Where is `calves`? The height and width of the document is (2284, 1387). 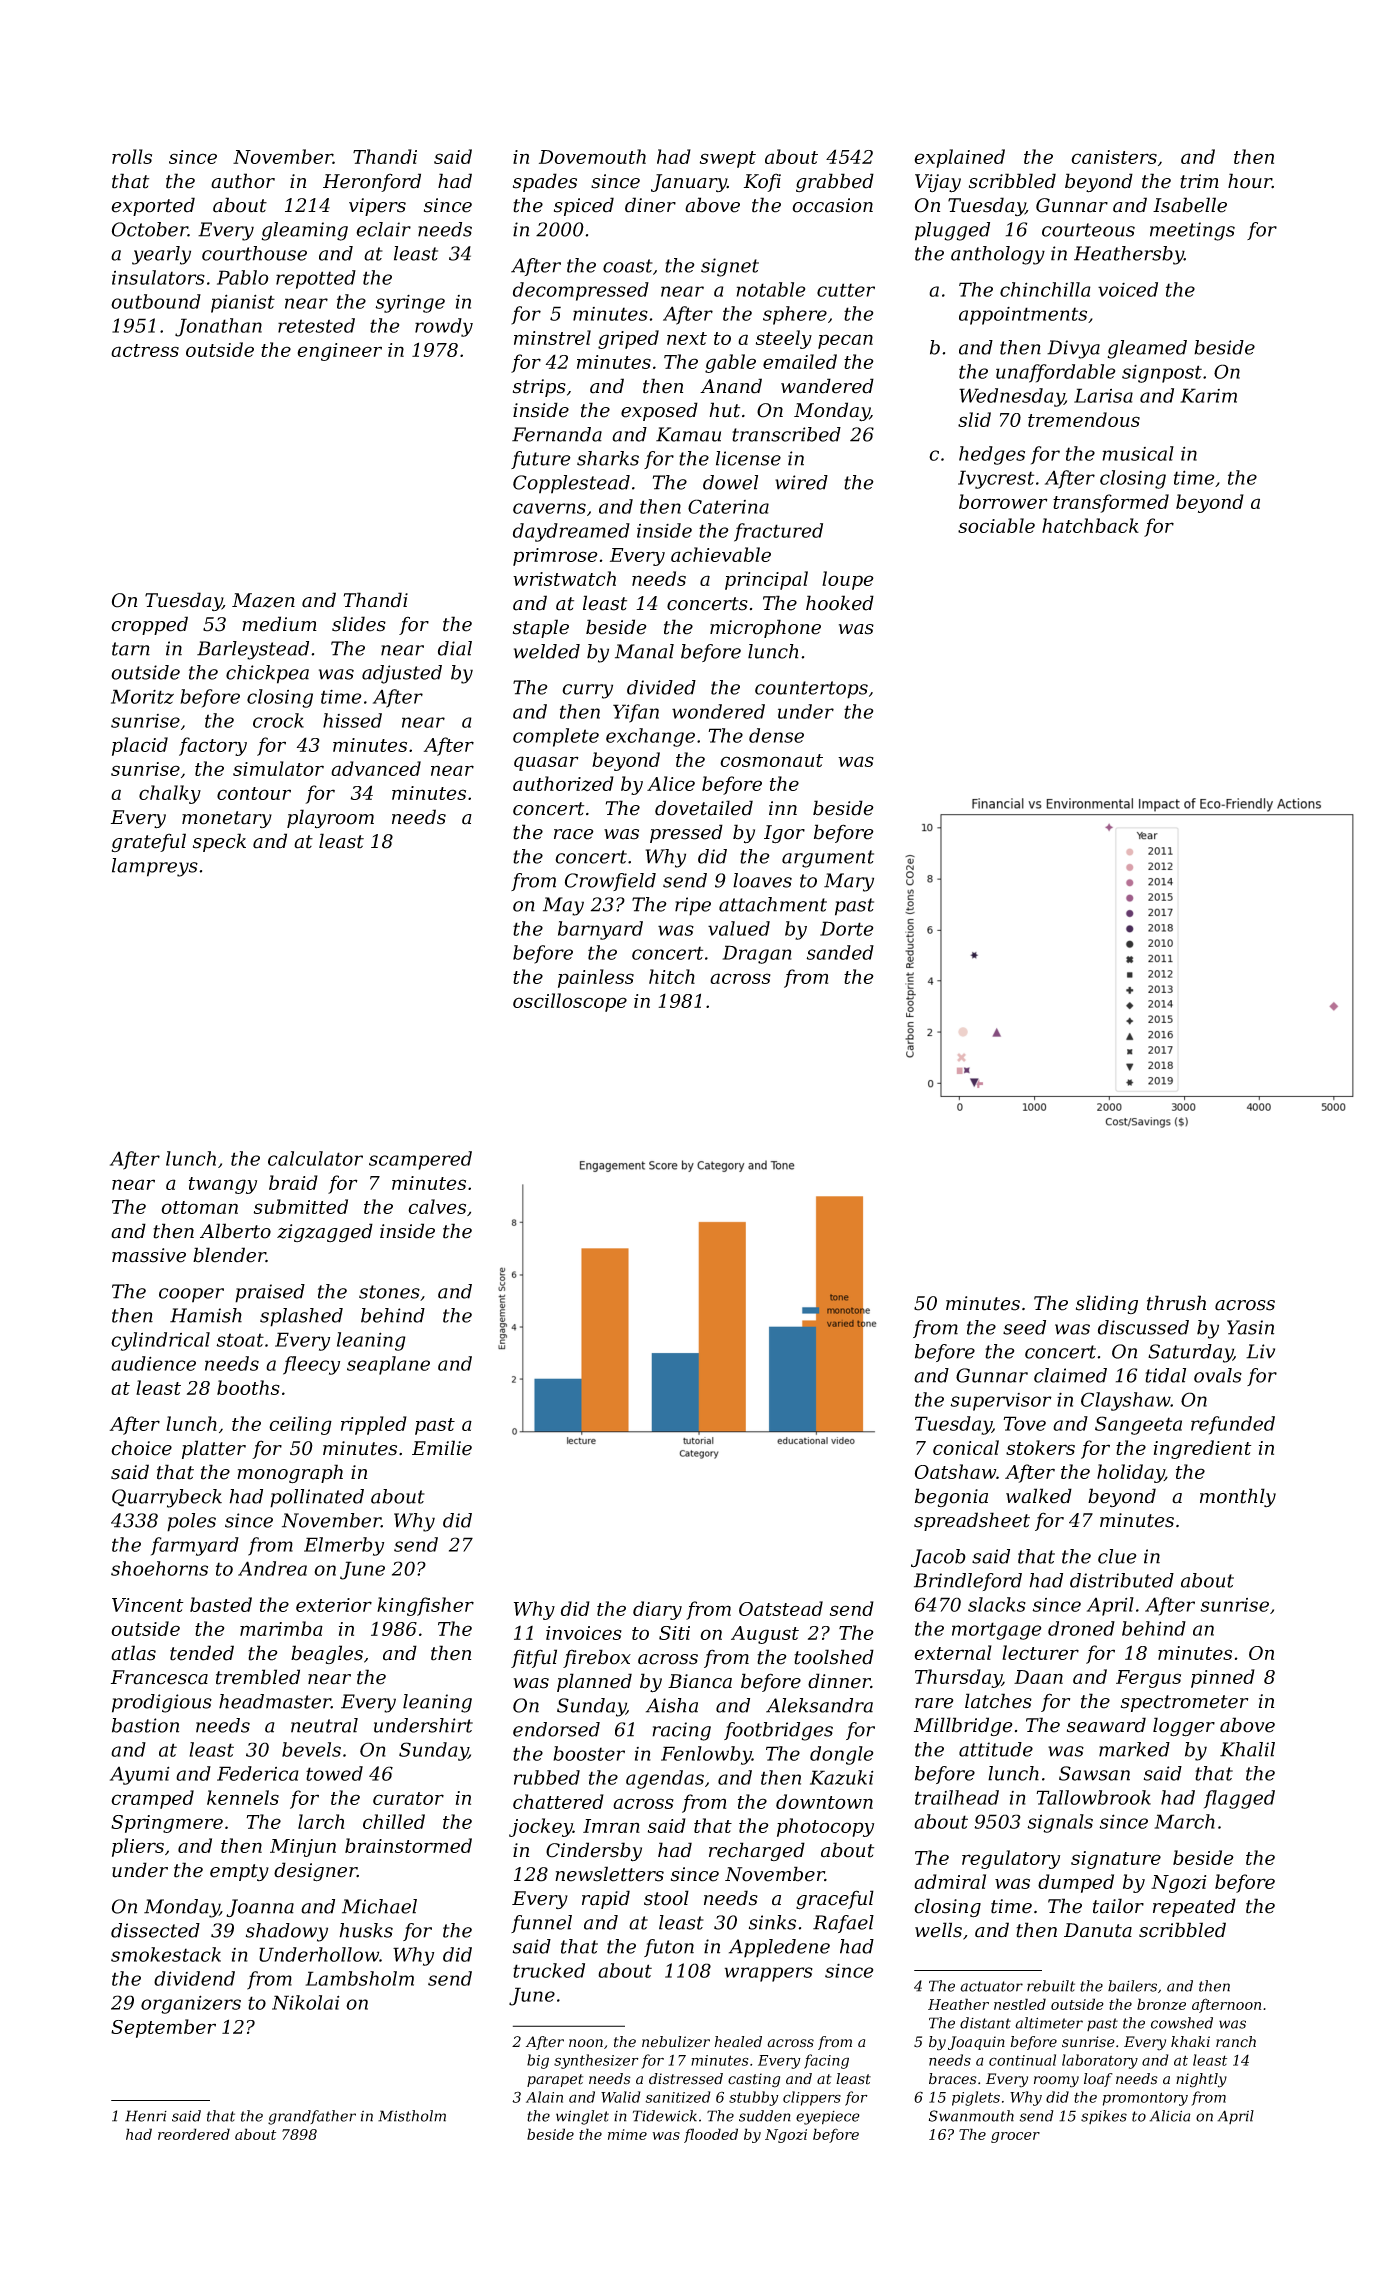 calves is located at coordinates (437, 1206).
